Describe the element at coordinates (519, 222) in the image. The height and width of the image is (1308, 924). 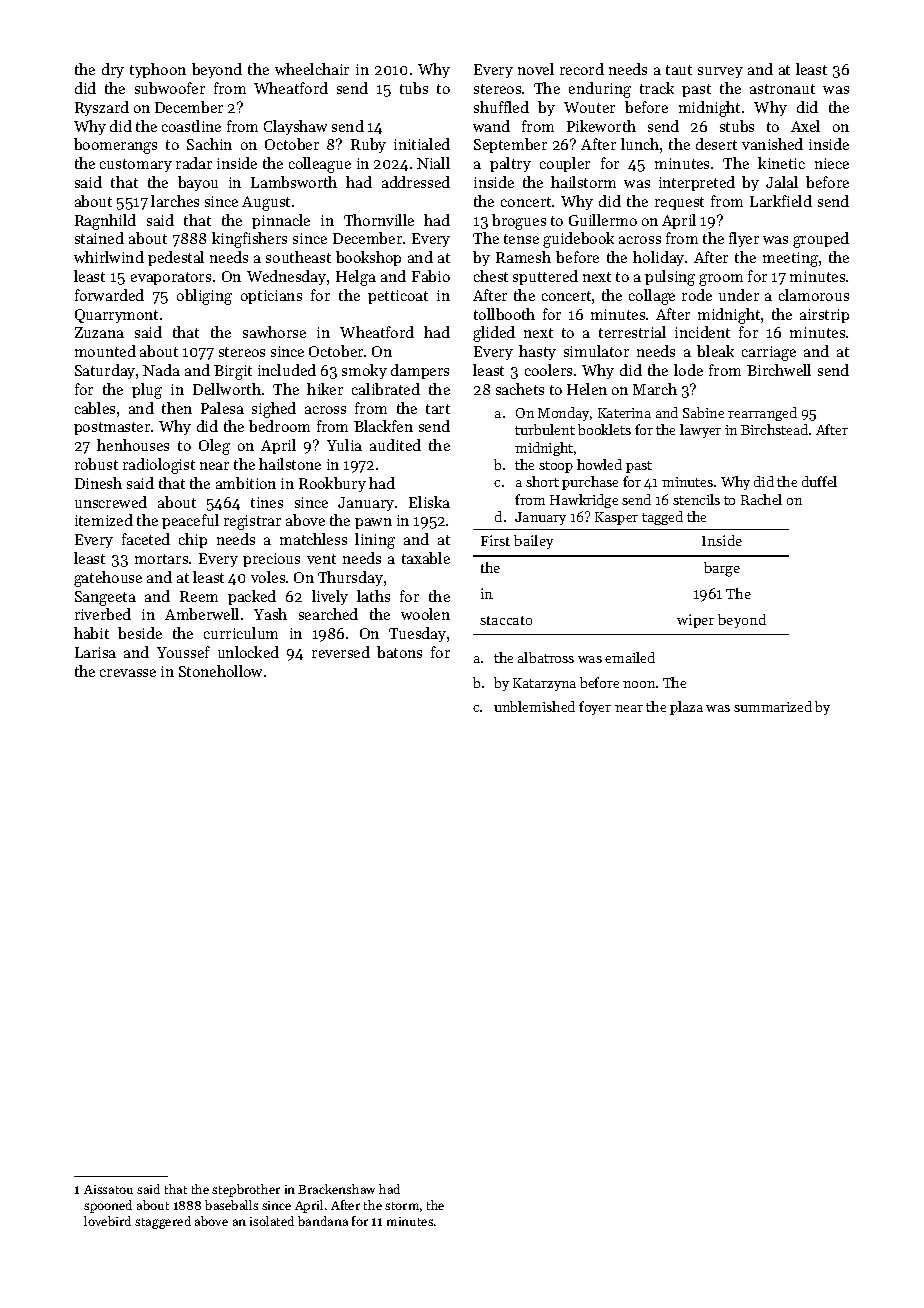
I see `brogues` at that location.
